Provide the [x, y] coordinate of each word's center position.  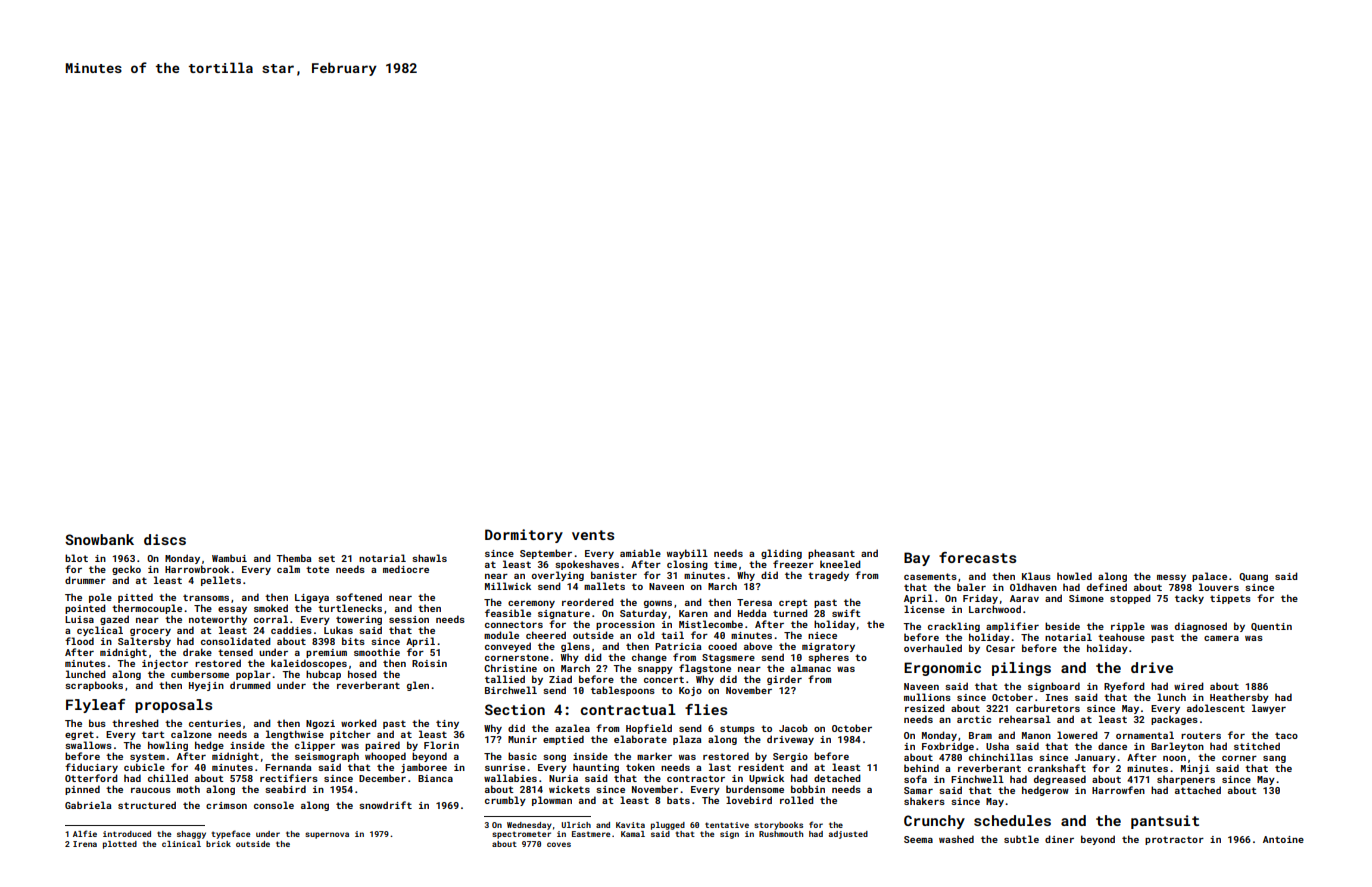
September [546, 554]
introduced [127, 834]
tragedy [828, 576]
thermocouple [147, 609]
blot [76, 558]
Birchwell [511, 690]
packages [1174, 720]
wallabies [510, 778]
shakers [924, 801]
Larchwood [995, 609]
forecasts [977, 557]
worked [359, 723]
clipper [315, 746]
